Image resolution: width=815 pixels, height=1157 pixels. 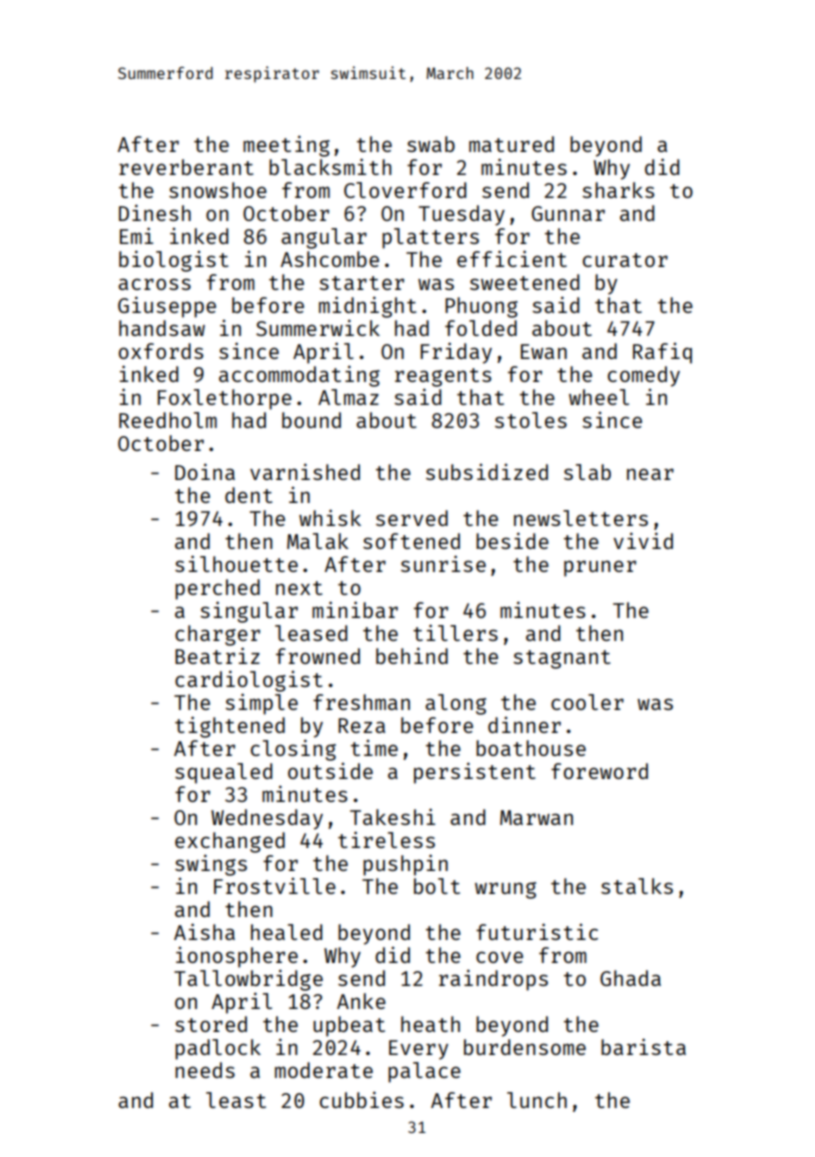 I want to click on biologist, so click(x=174, y=261).
